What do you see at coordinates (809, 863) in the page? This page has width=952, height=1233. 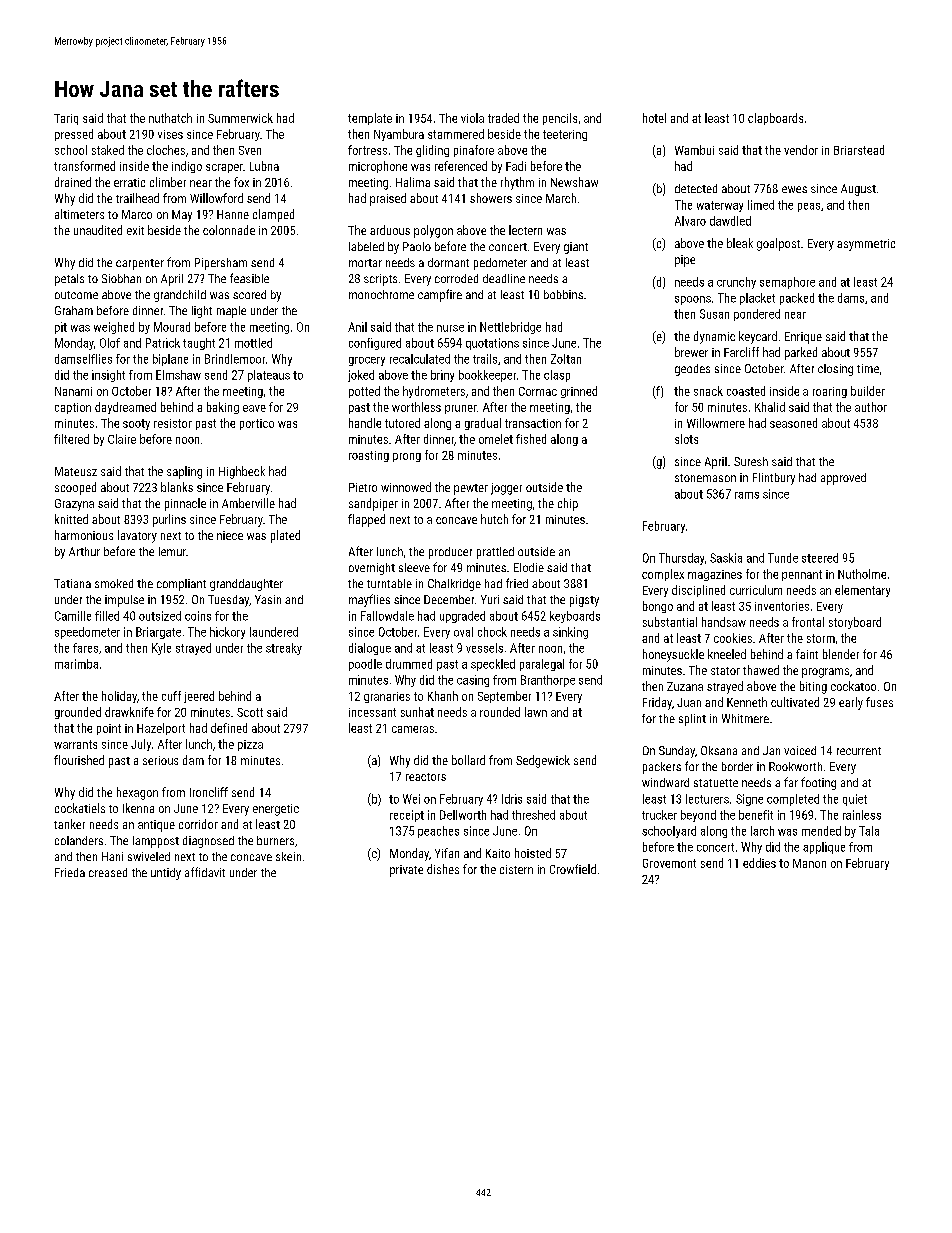 I see `Manon` at bounding box center [809, 863].
